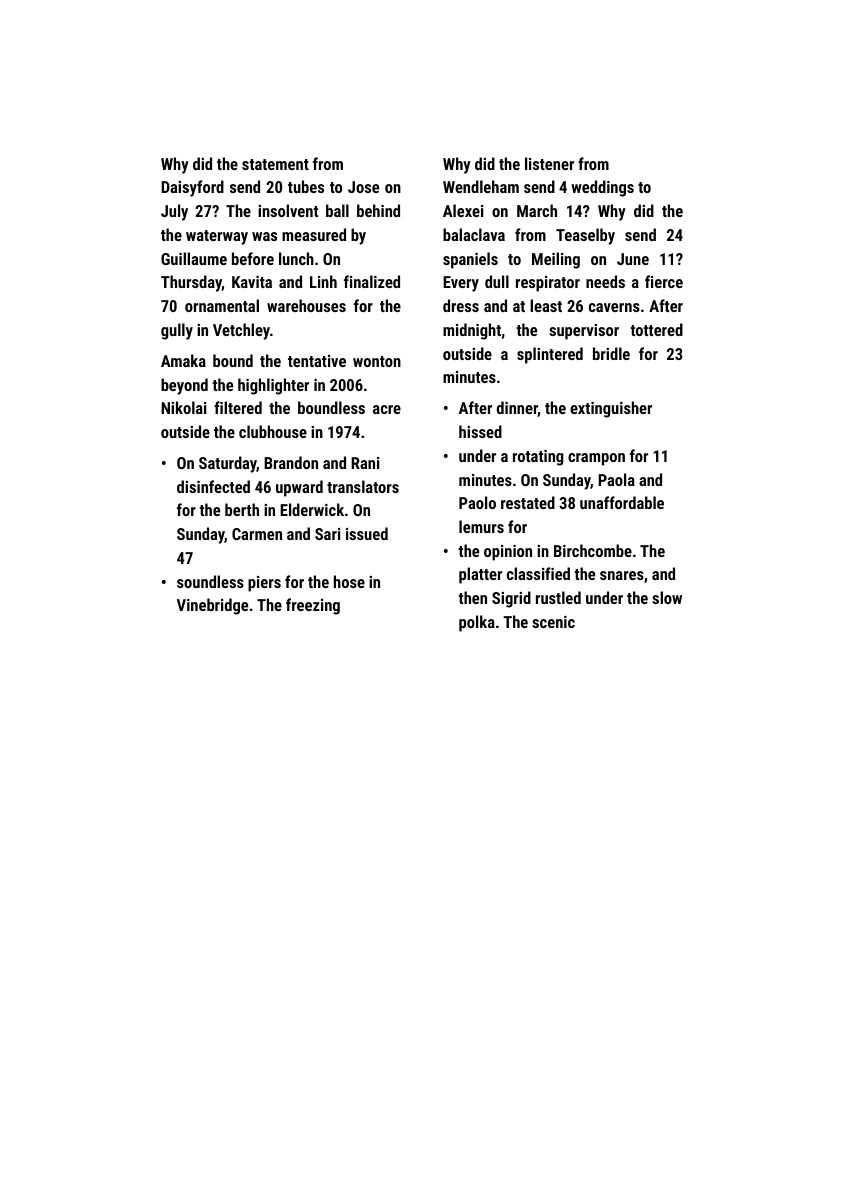 The width and height of the page is (844, 1198). I want to click on was, so click(264, 236).
